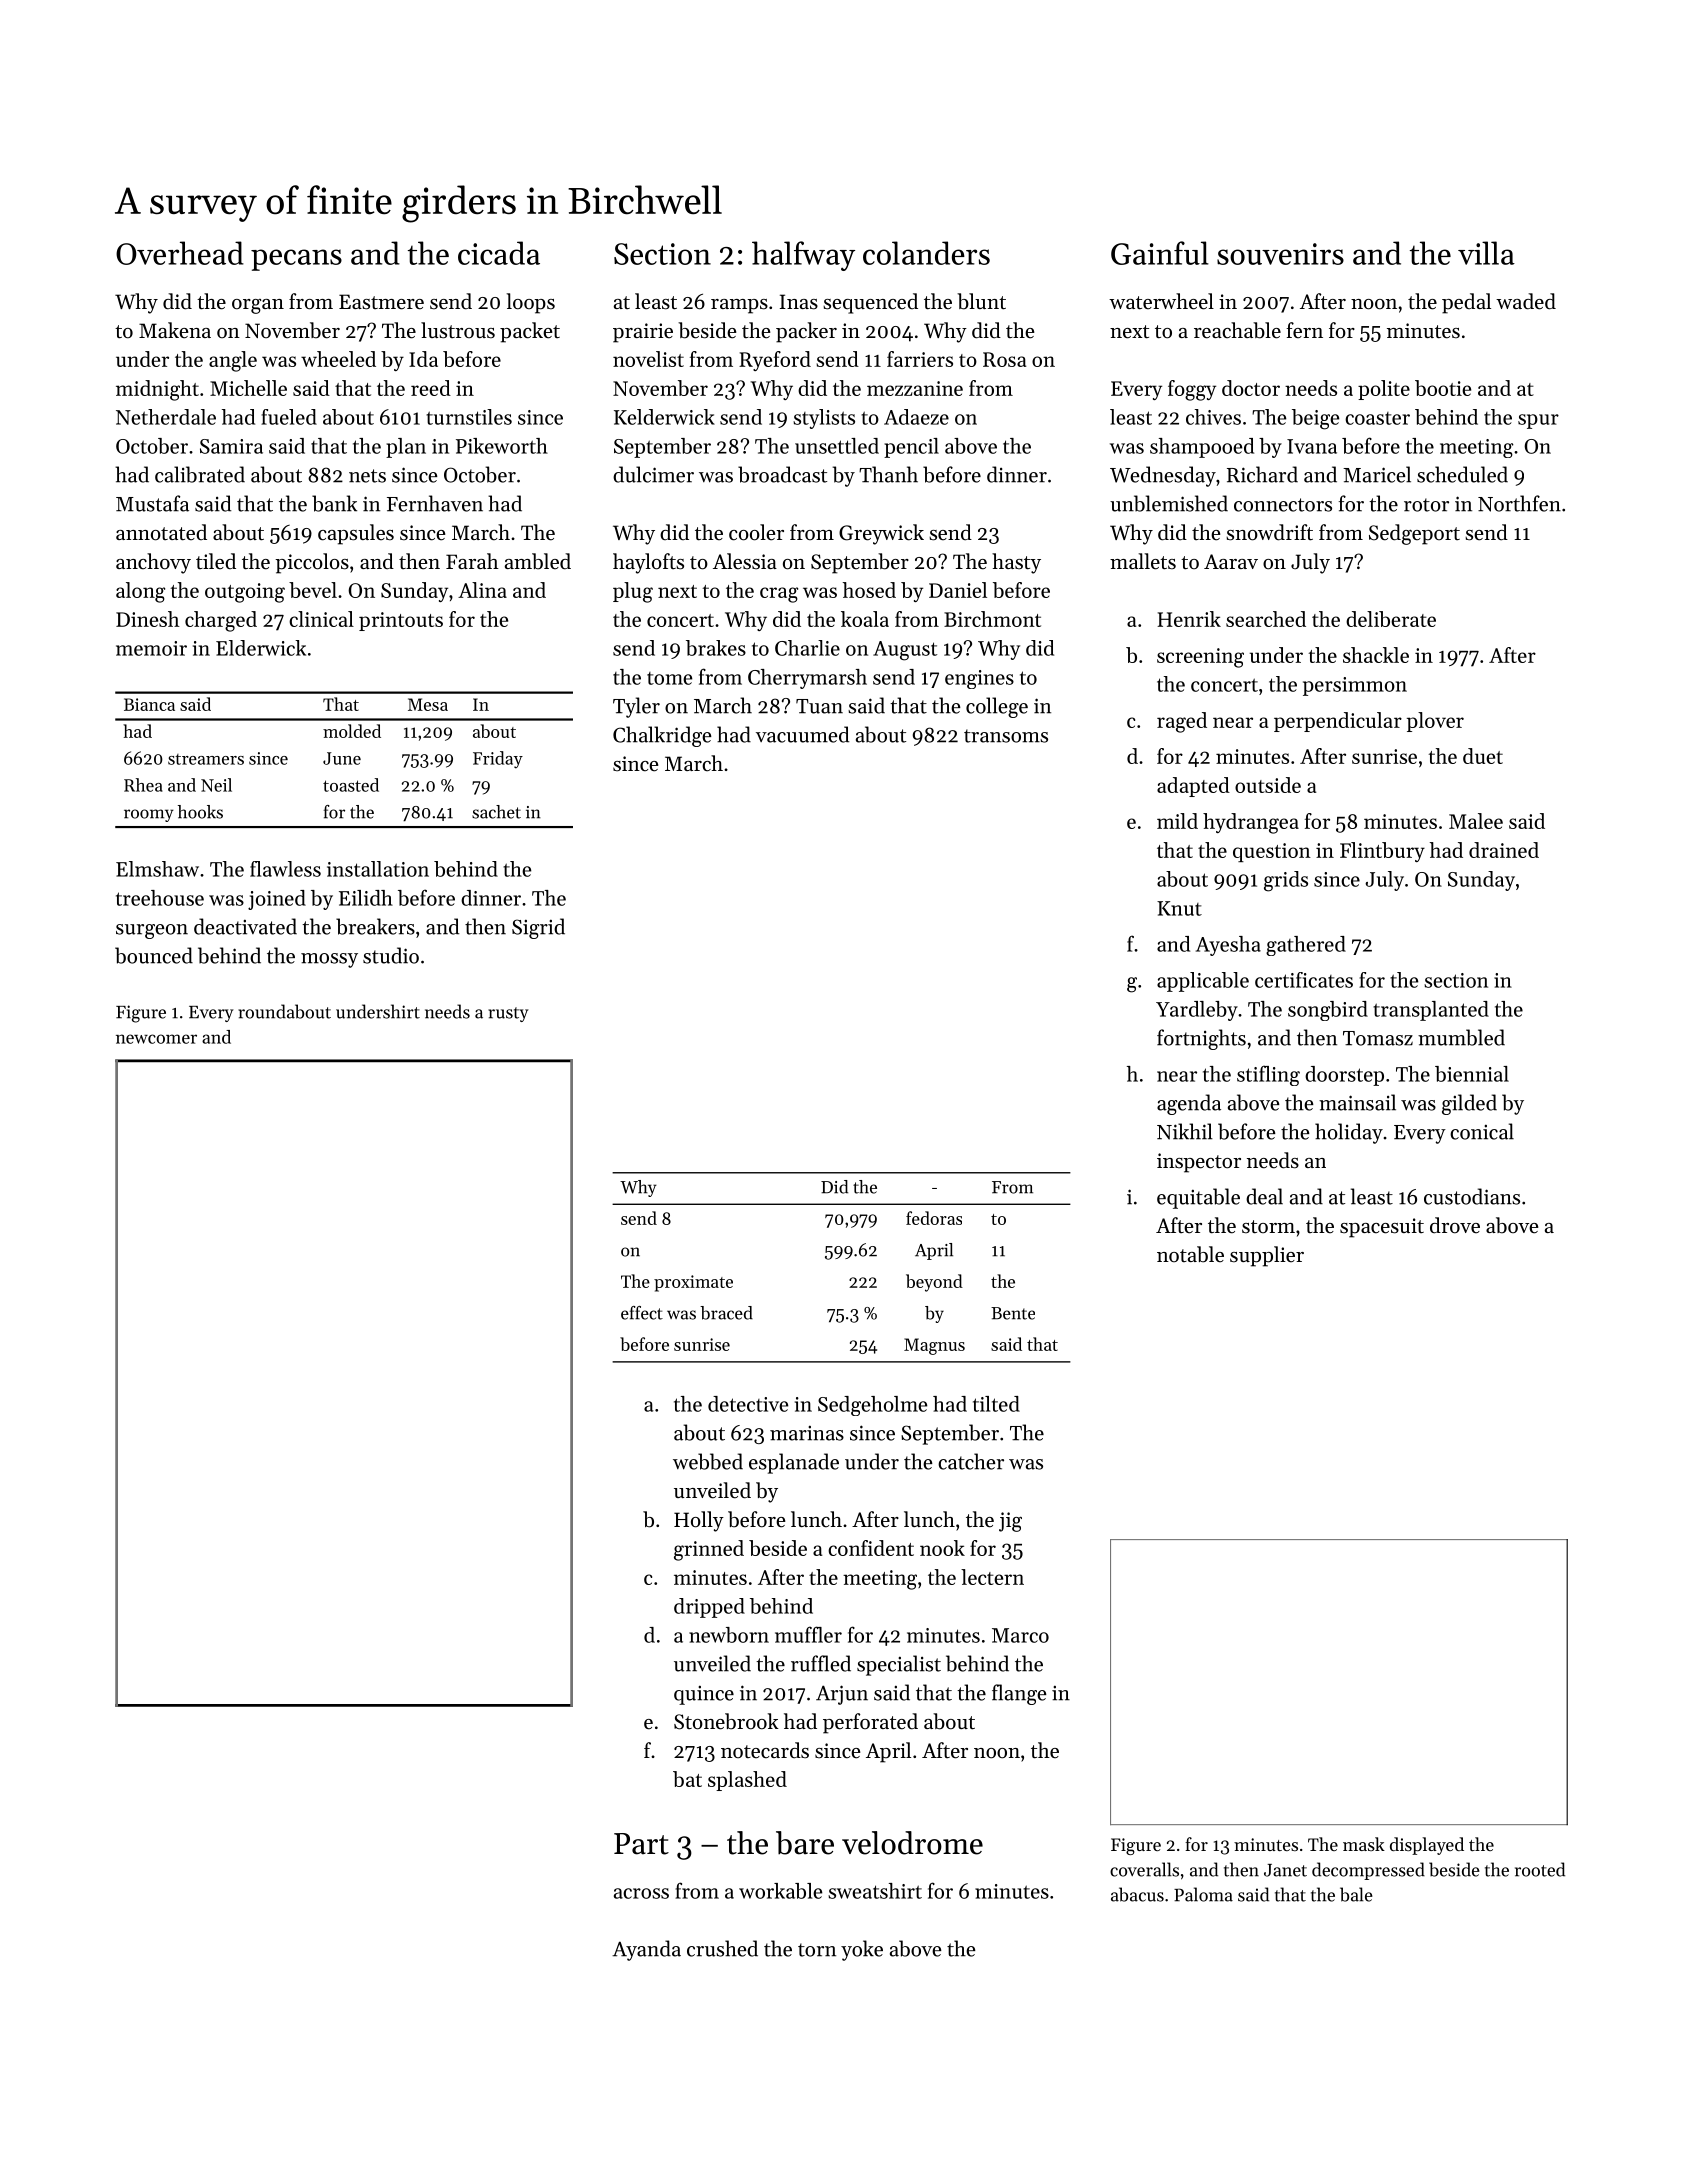 The image size is (1683, 2178). I want to click on Part, so click(641, 1844).
